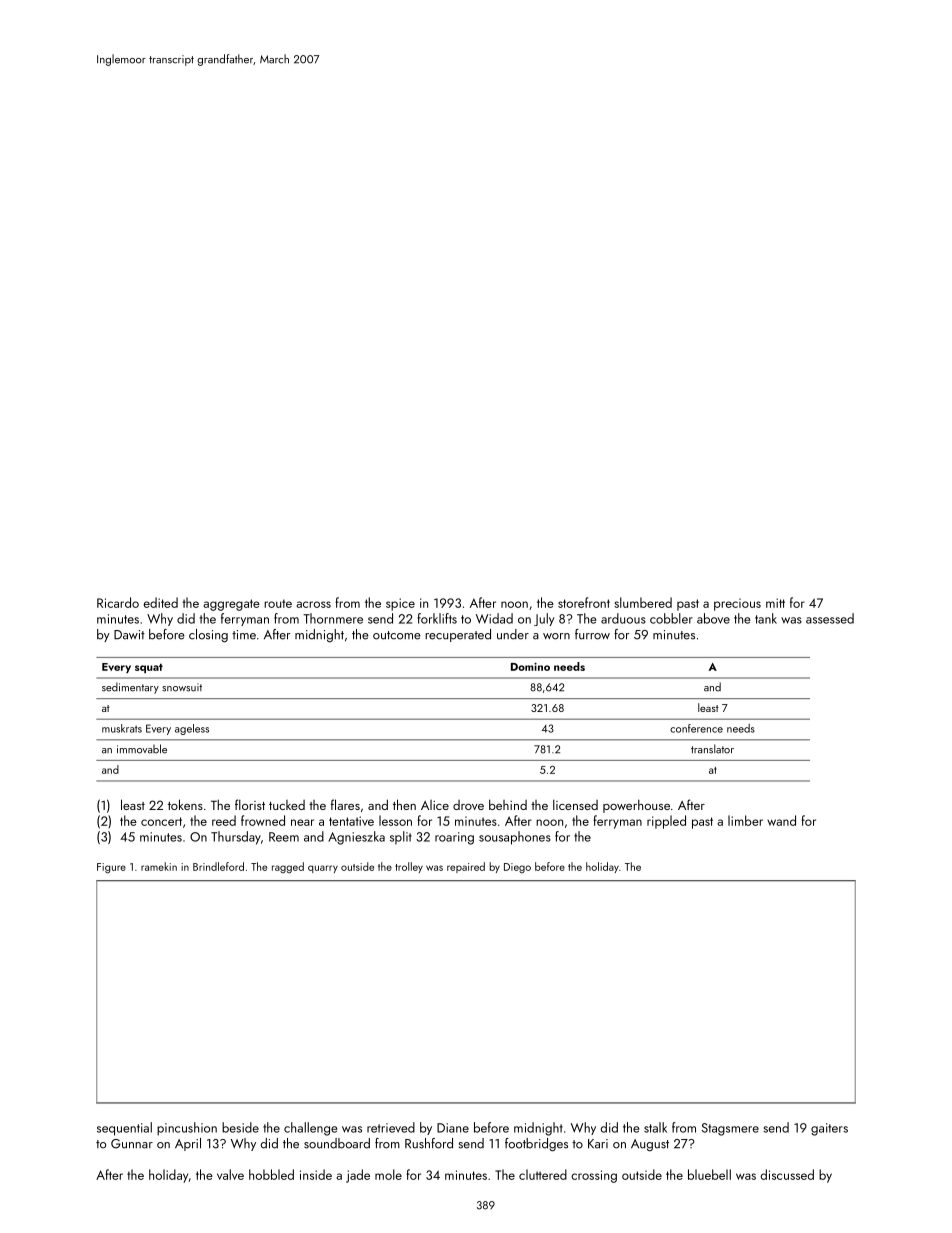  I want to click on quarry, so click(323, 869).
